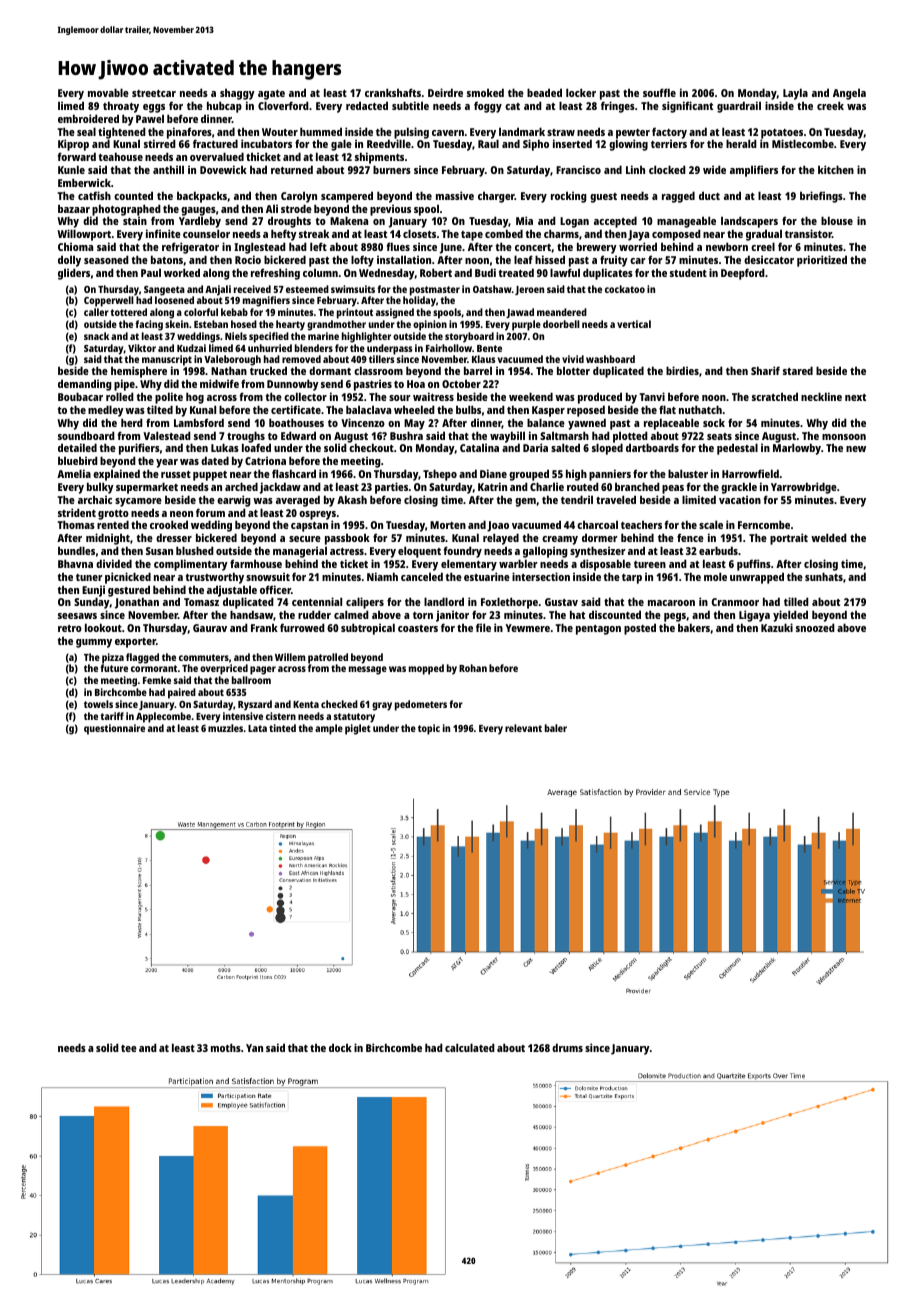 The width and height of the document is (924, 1308). What do you see at coordinates (567, 1047) in the document?
I see `drums` at bounding box center [567, 1047].
